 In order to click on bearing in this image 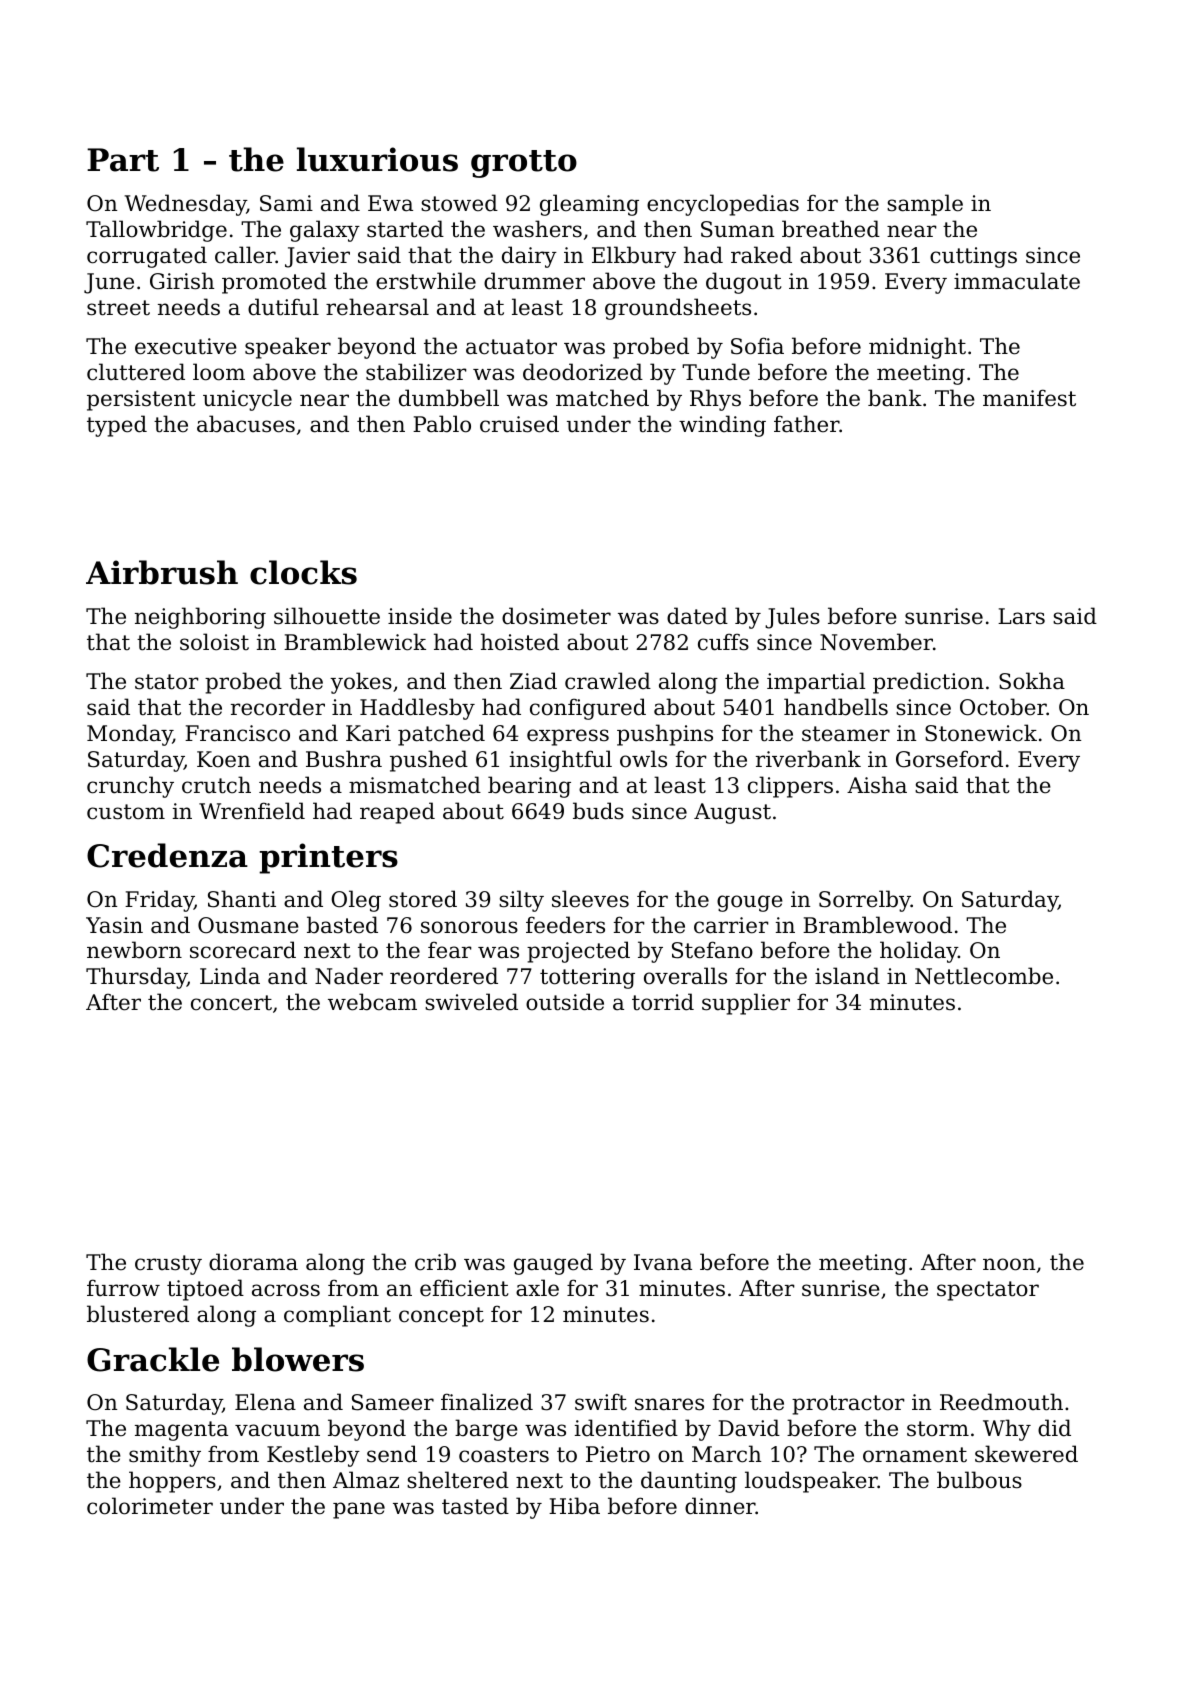, I will do `click(529, 787)`.
